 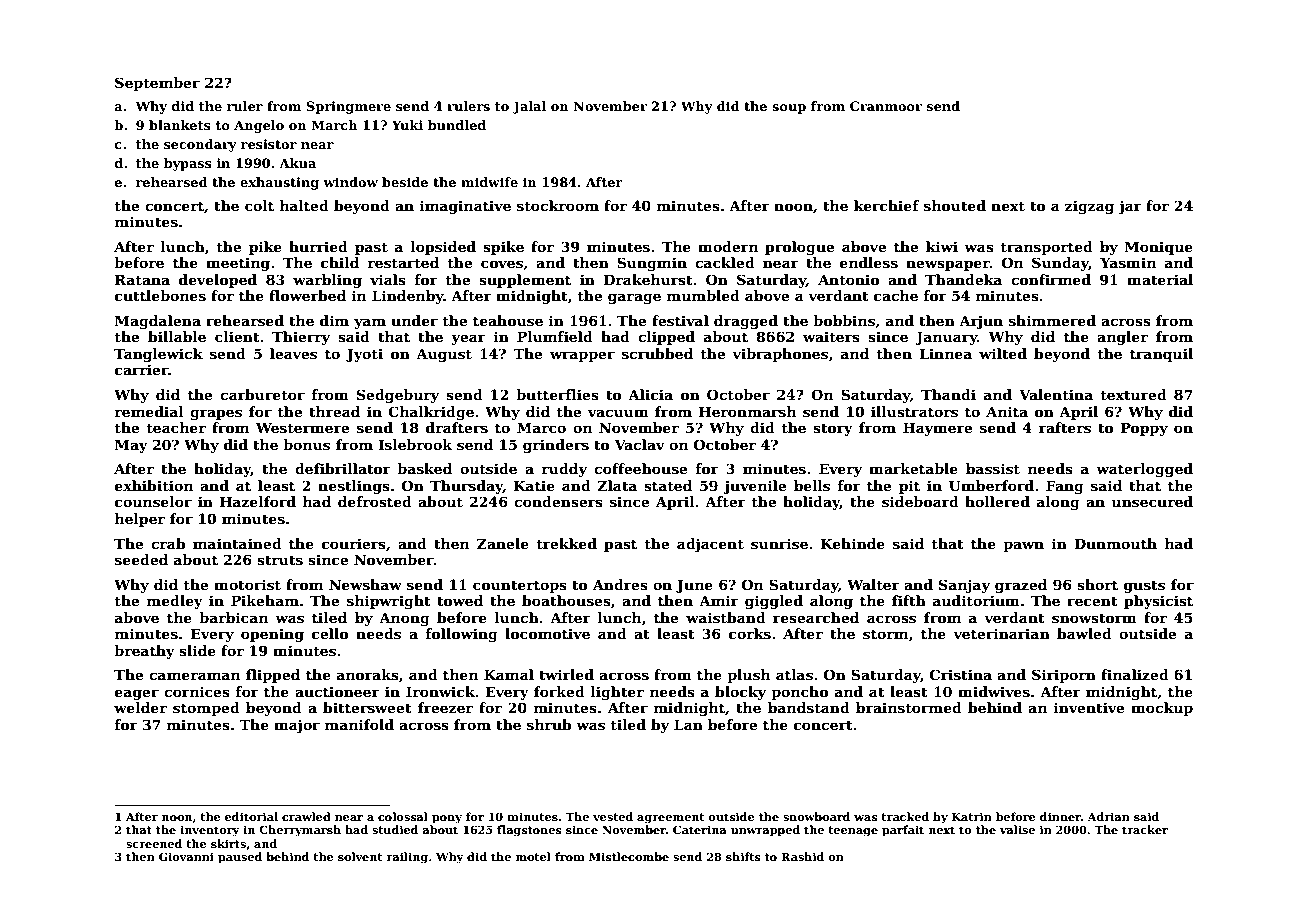 What do you see at coordinates (360, 856) in the image?
I see `solvent` at bounding box center [360, 856].
